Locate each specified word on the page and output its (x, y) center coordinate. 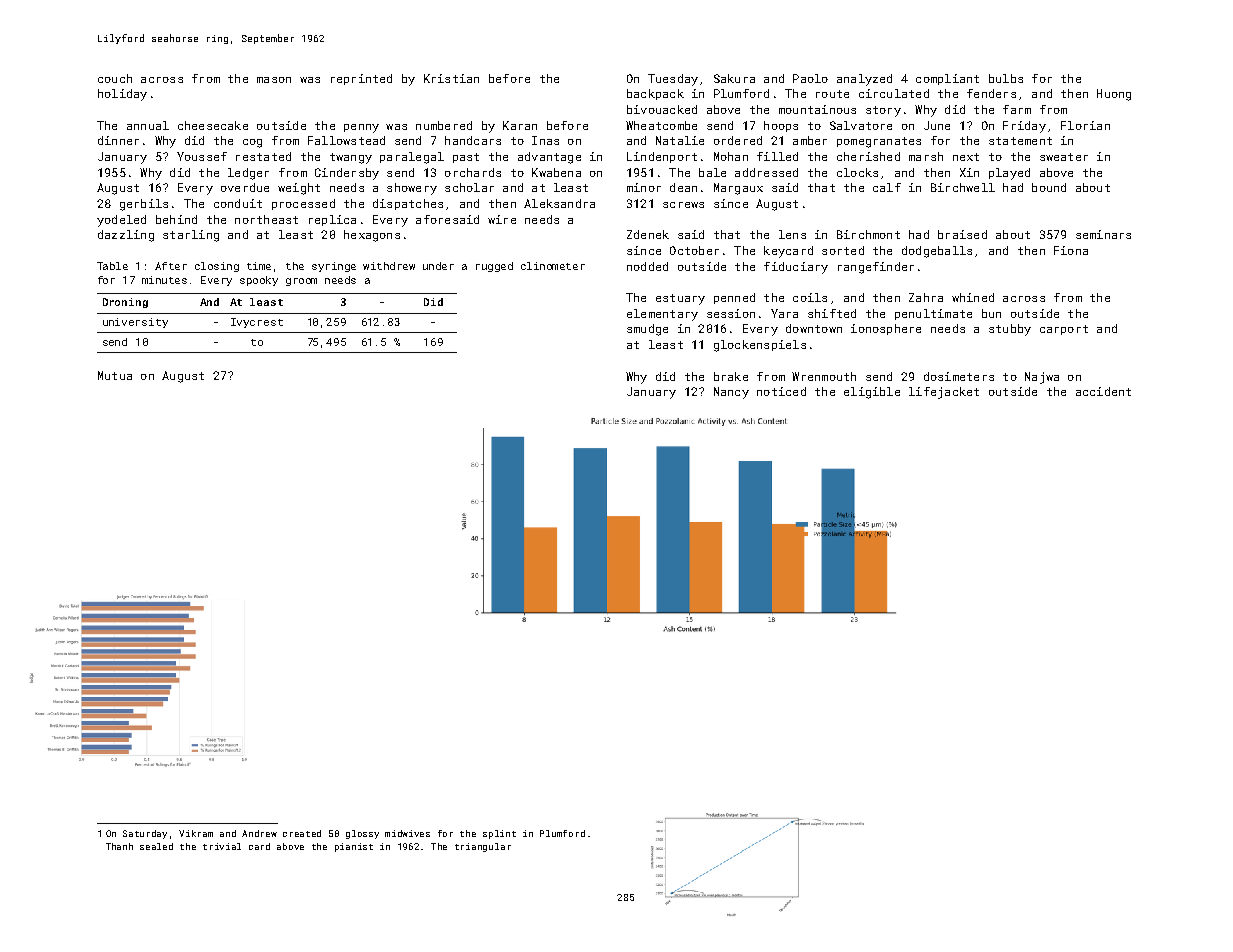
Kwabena (556, 172)
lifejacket (944, 393)
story (883, 111)
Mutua (115, 375)
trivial (222, 846)
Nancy (731, 393)
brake (731, 376)
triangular (483, 847)
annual (148, 125)
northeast (266, 219)
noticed (781, 391)
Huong (1114, 95)
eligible (872, 393)
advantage (549, 158)
